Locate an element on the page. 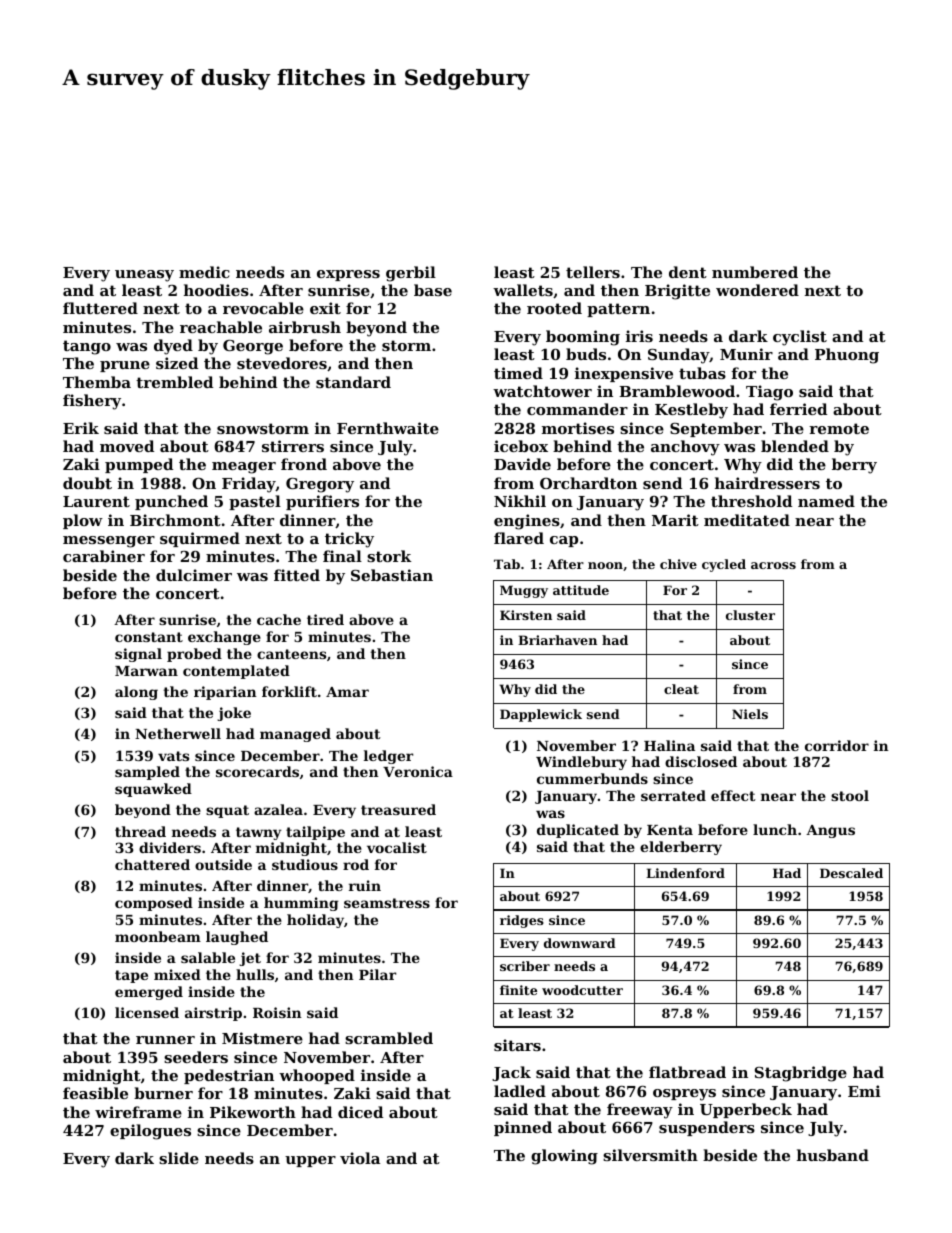 Image resolution: width=952 pixels, height=1233 pixels. duplicated is located at coordinates (578, 831).
